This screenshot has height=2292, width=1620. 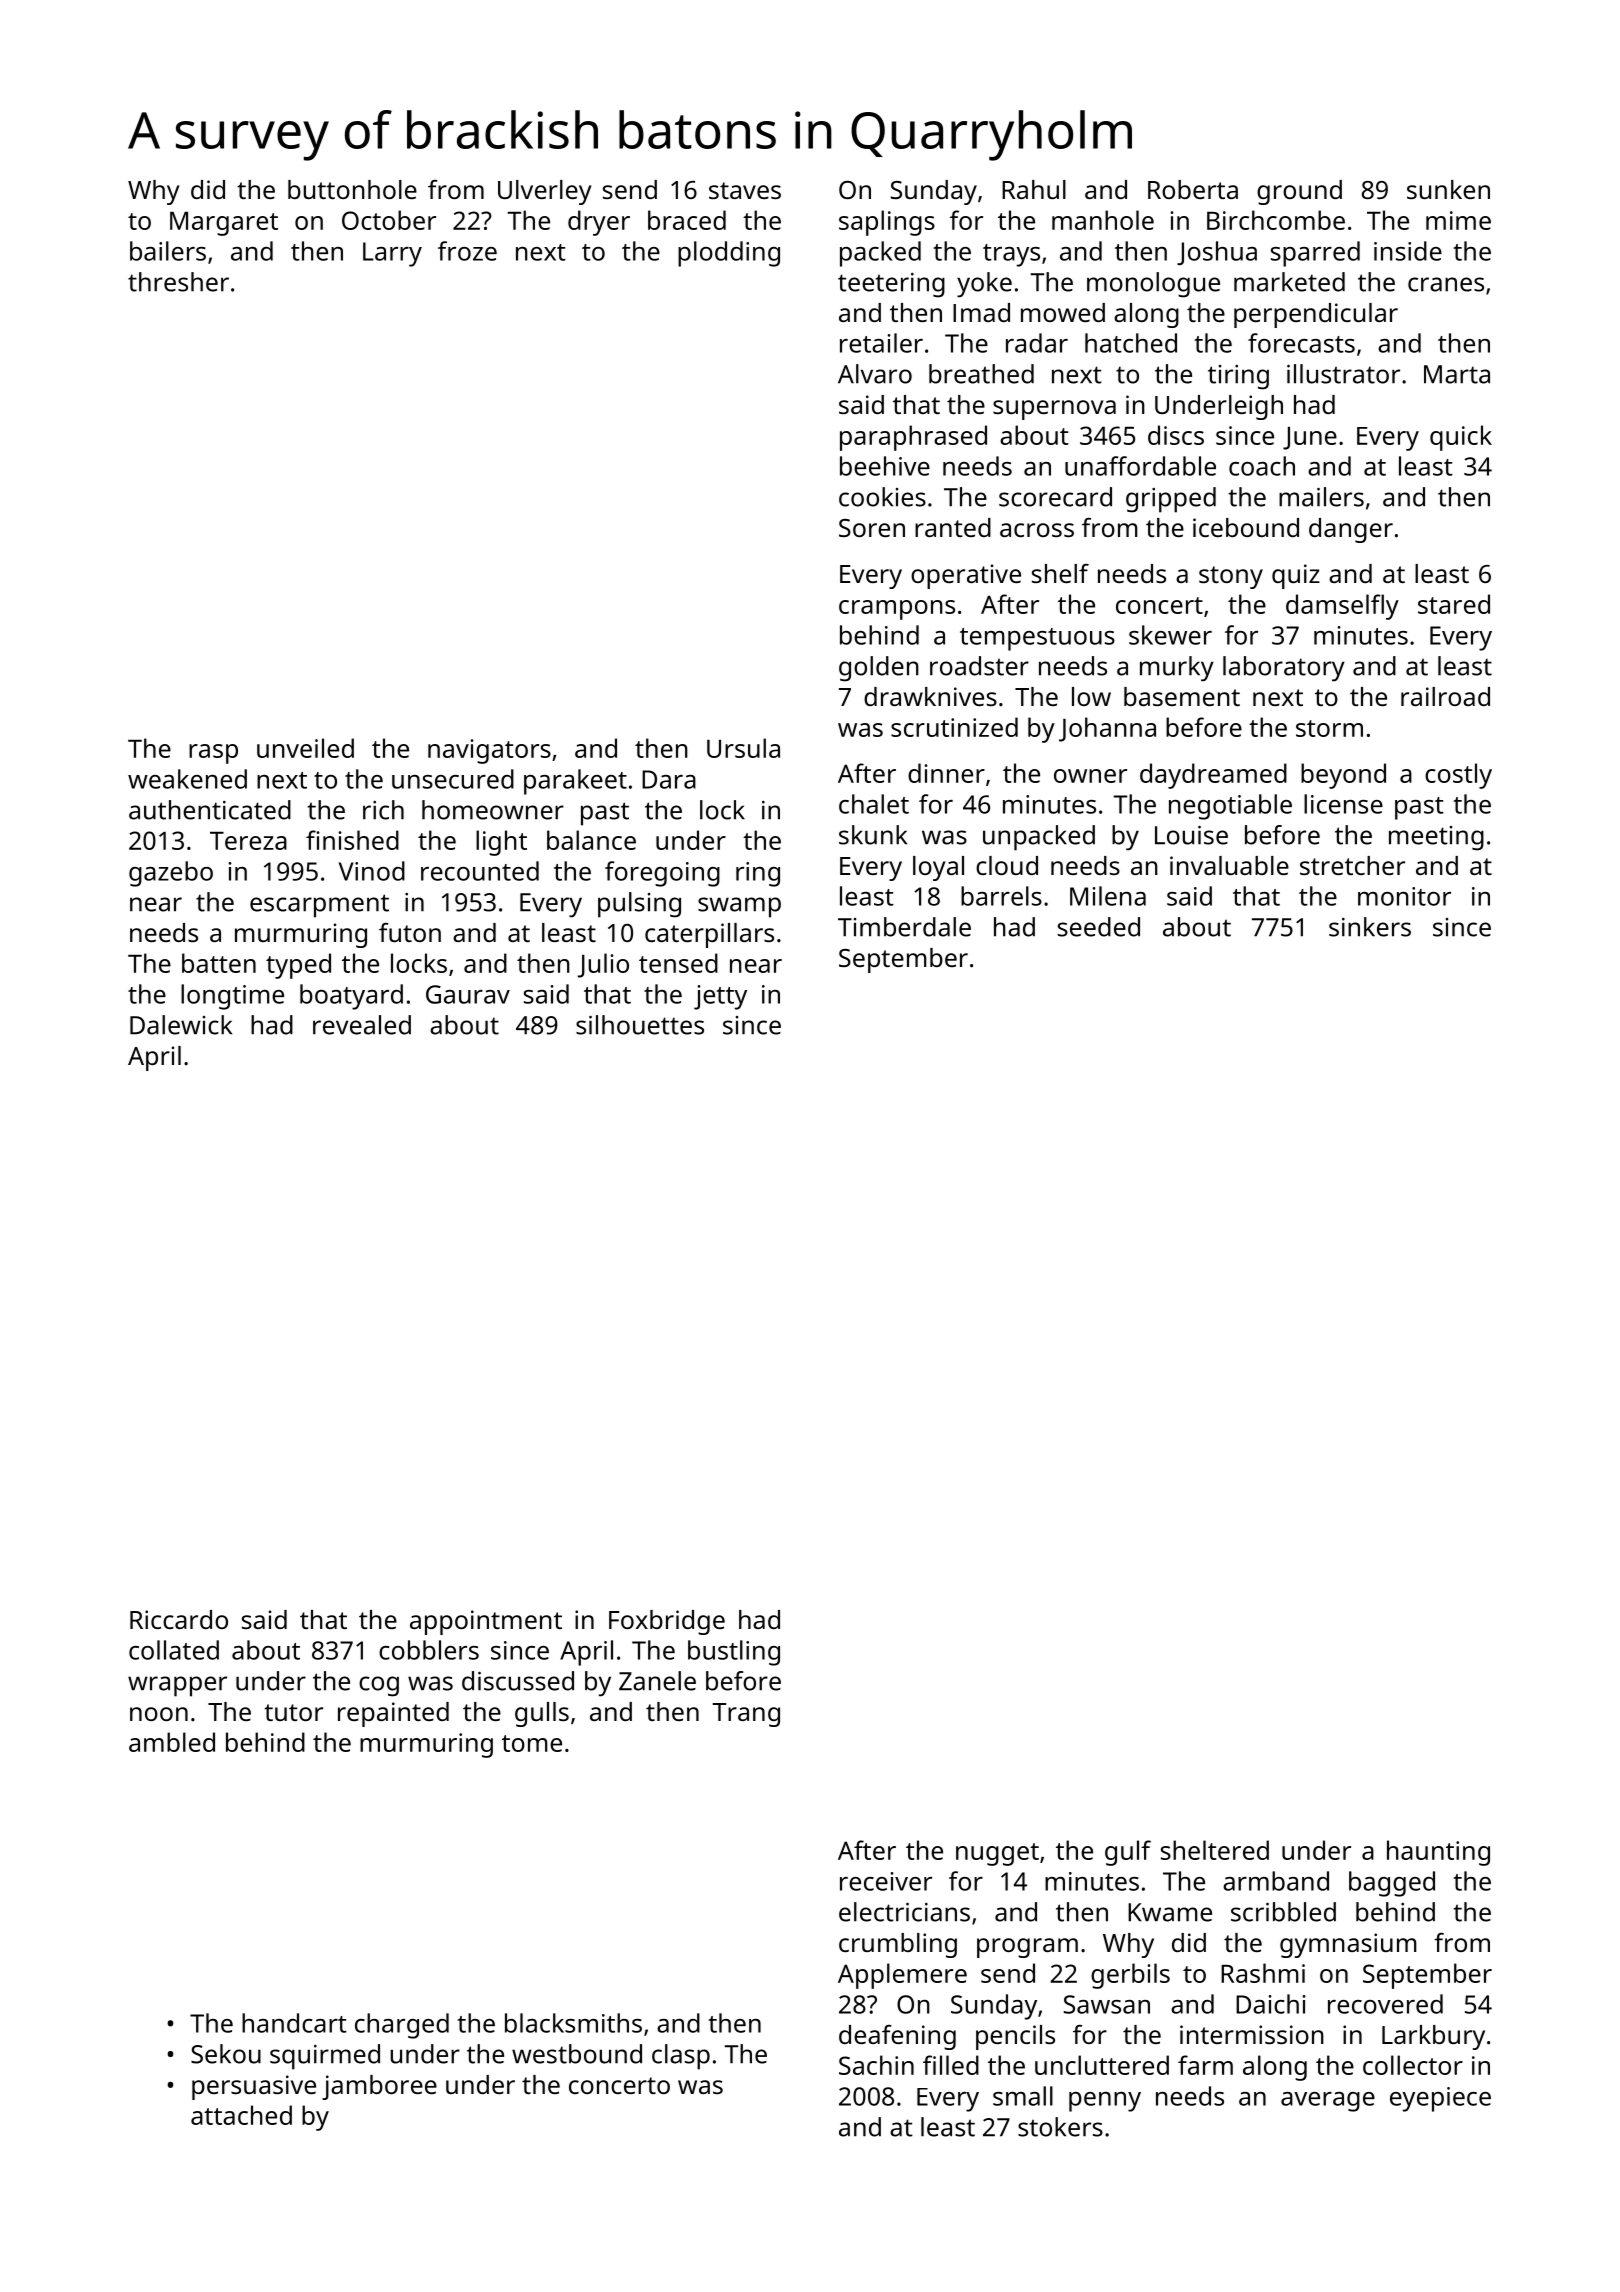 I want to click on buttonhole, so click(x=352, y=189).
